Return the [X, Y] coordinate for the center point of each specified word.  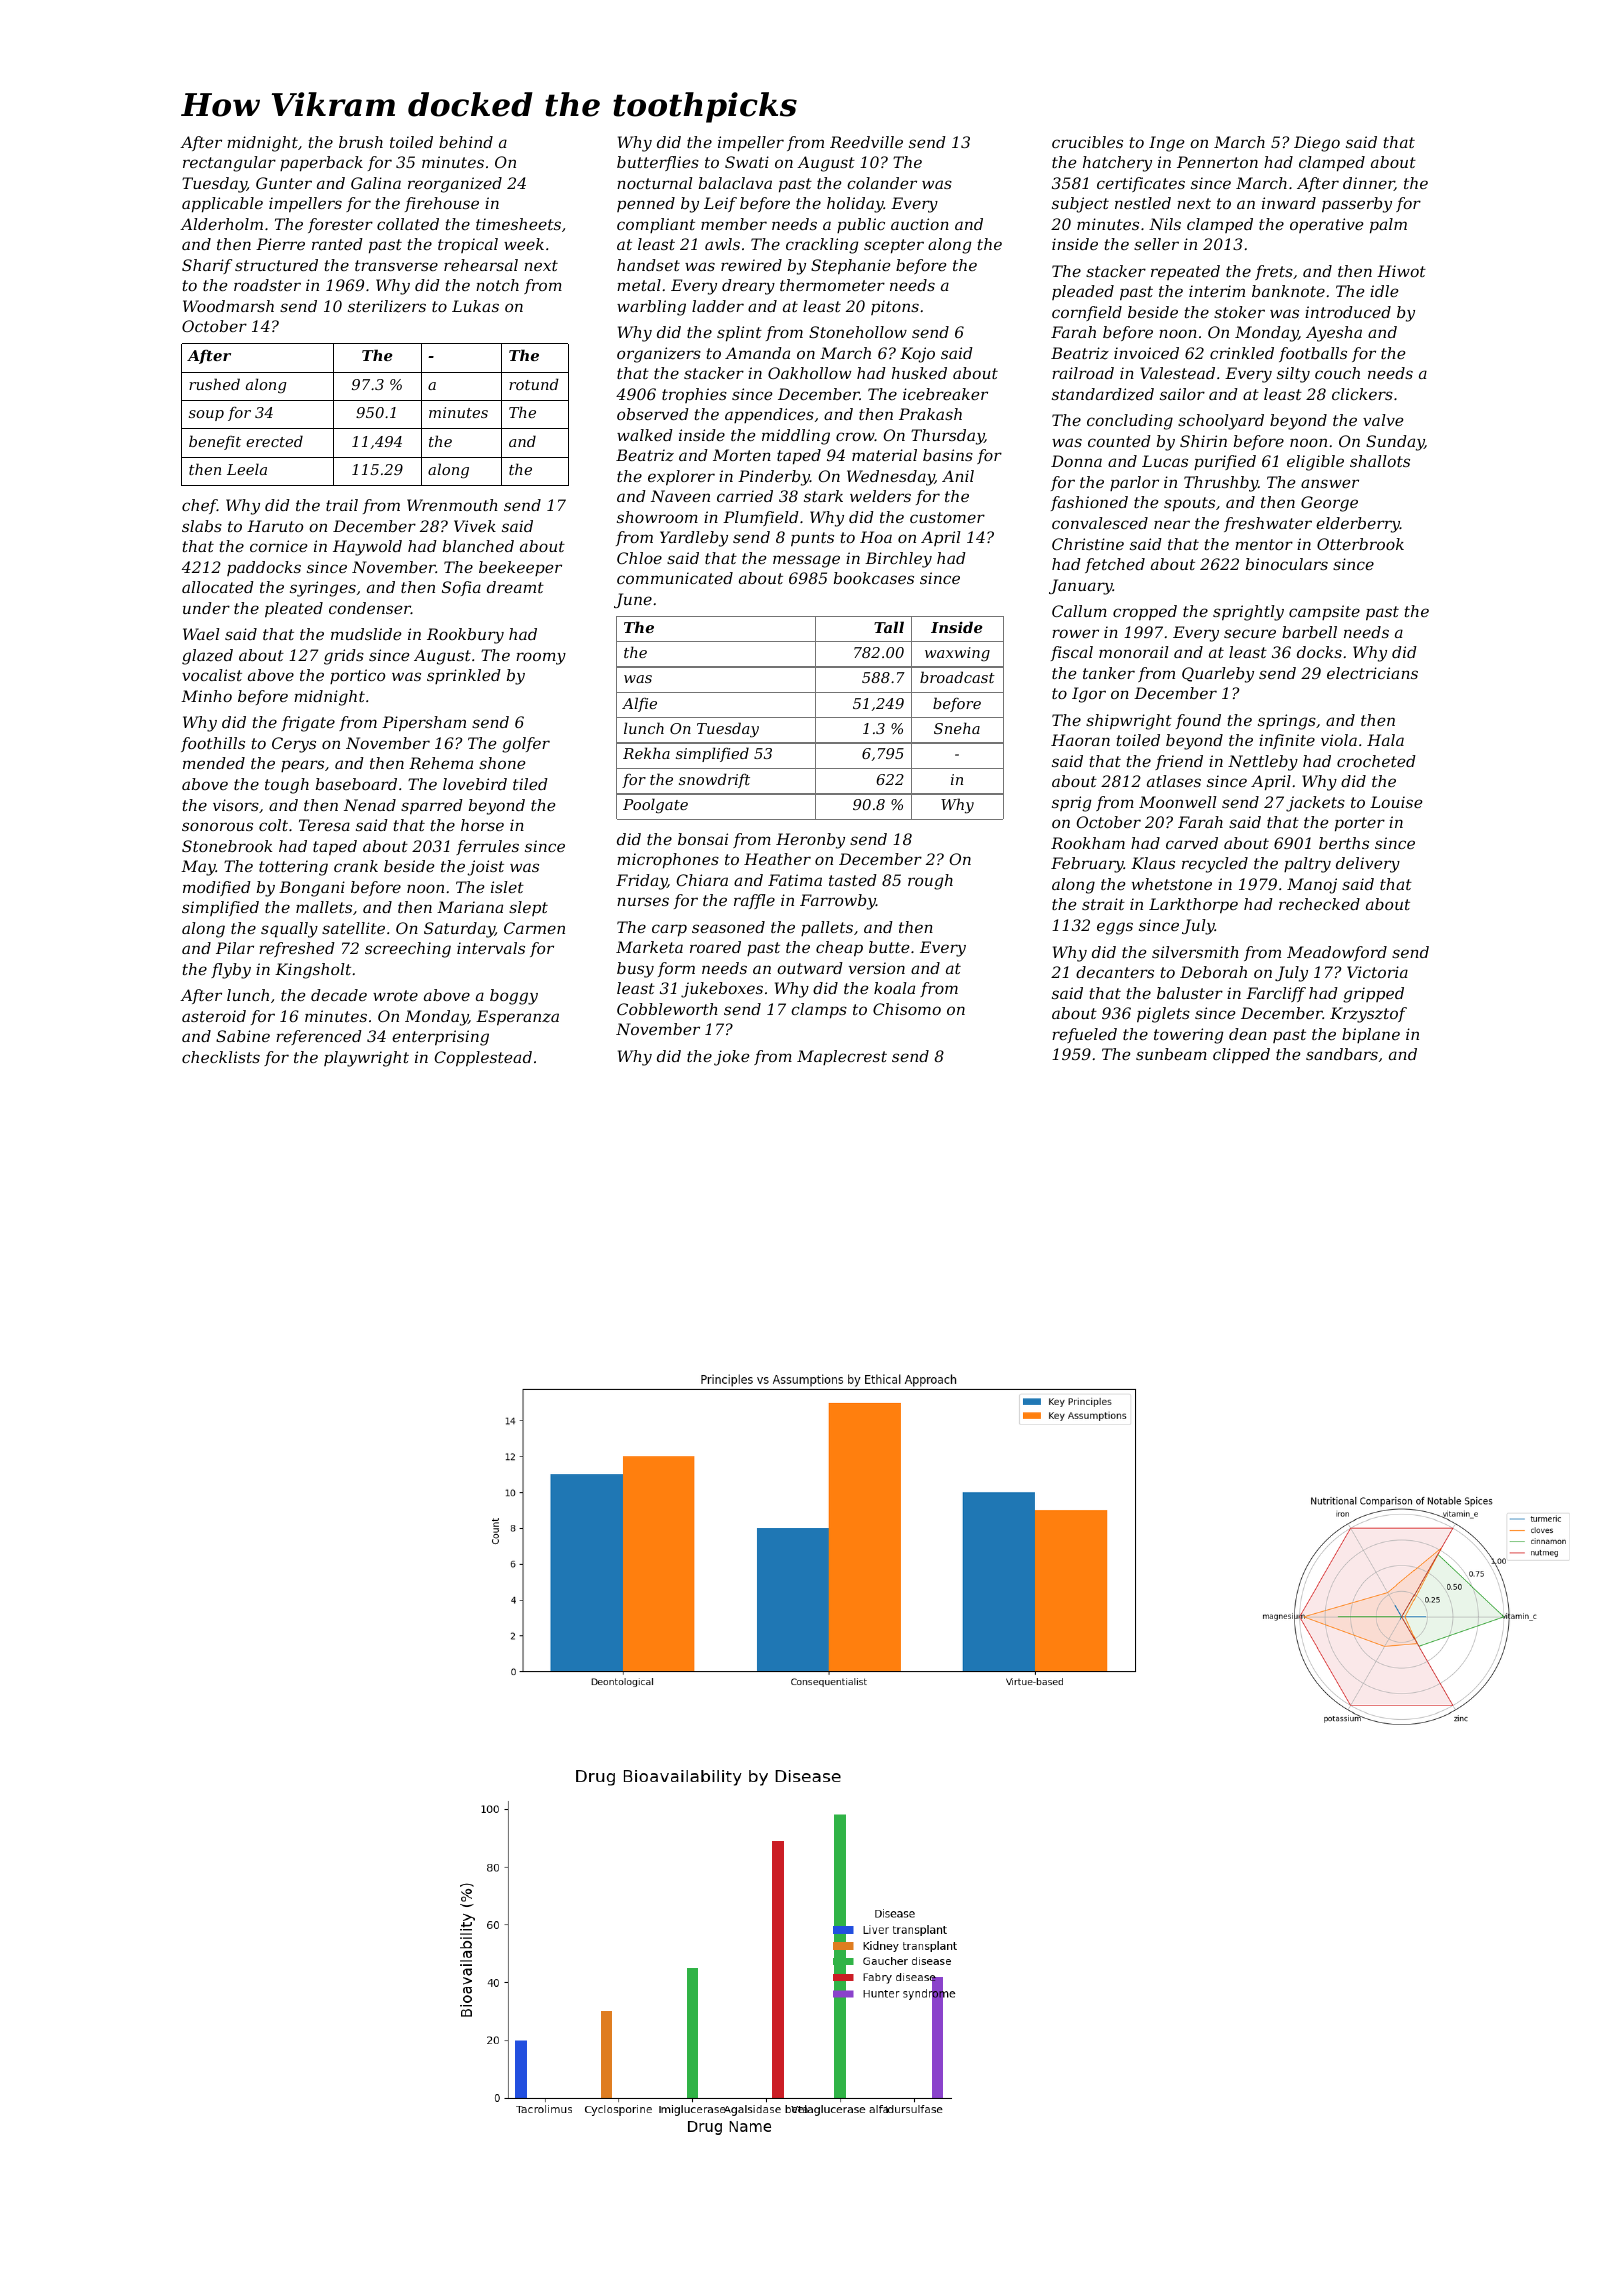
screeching [408, 950]
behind [466, 142]
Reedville [866, 142]
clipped [1241, 1056]
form [676, 969]
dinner [1369, 184]
